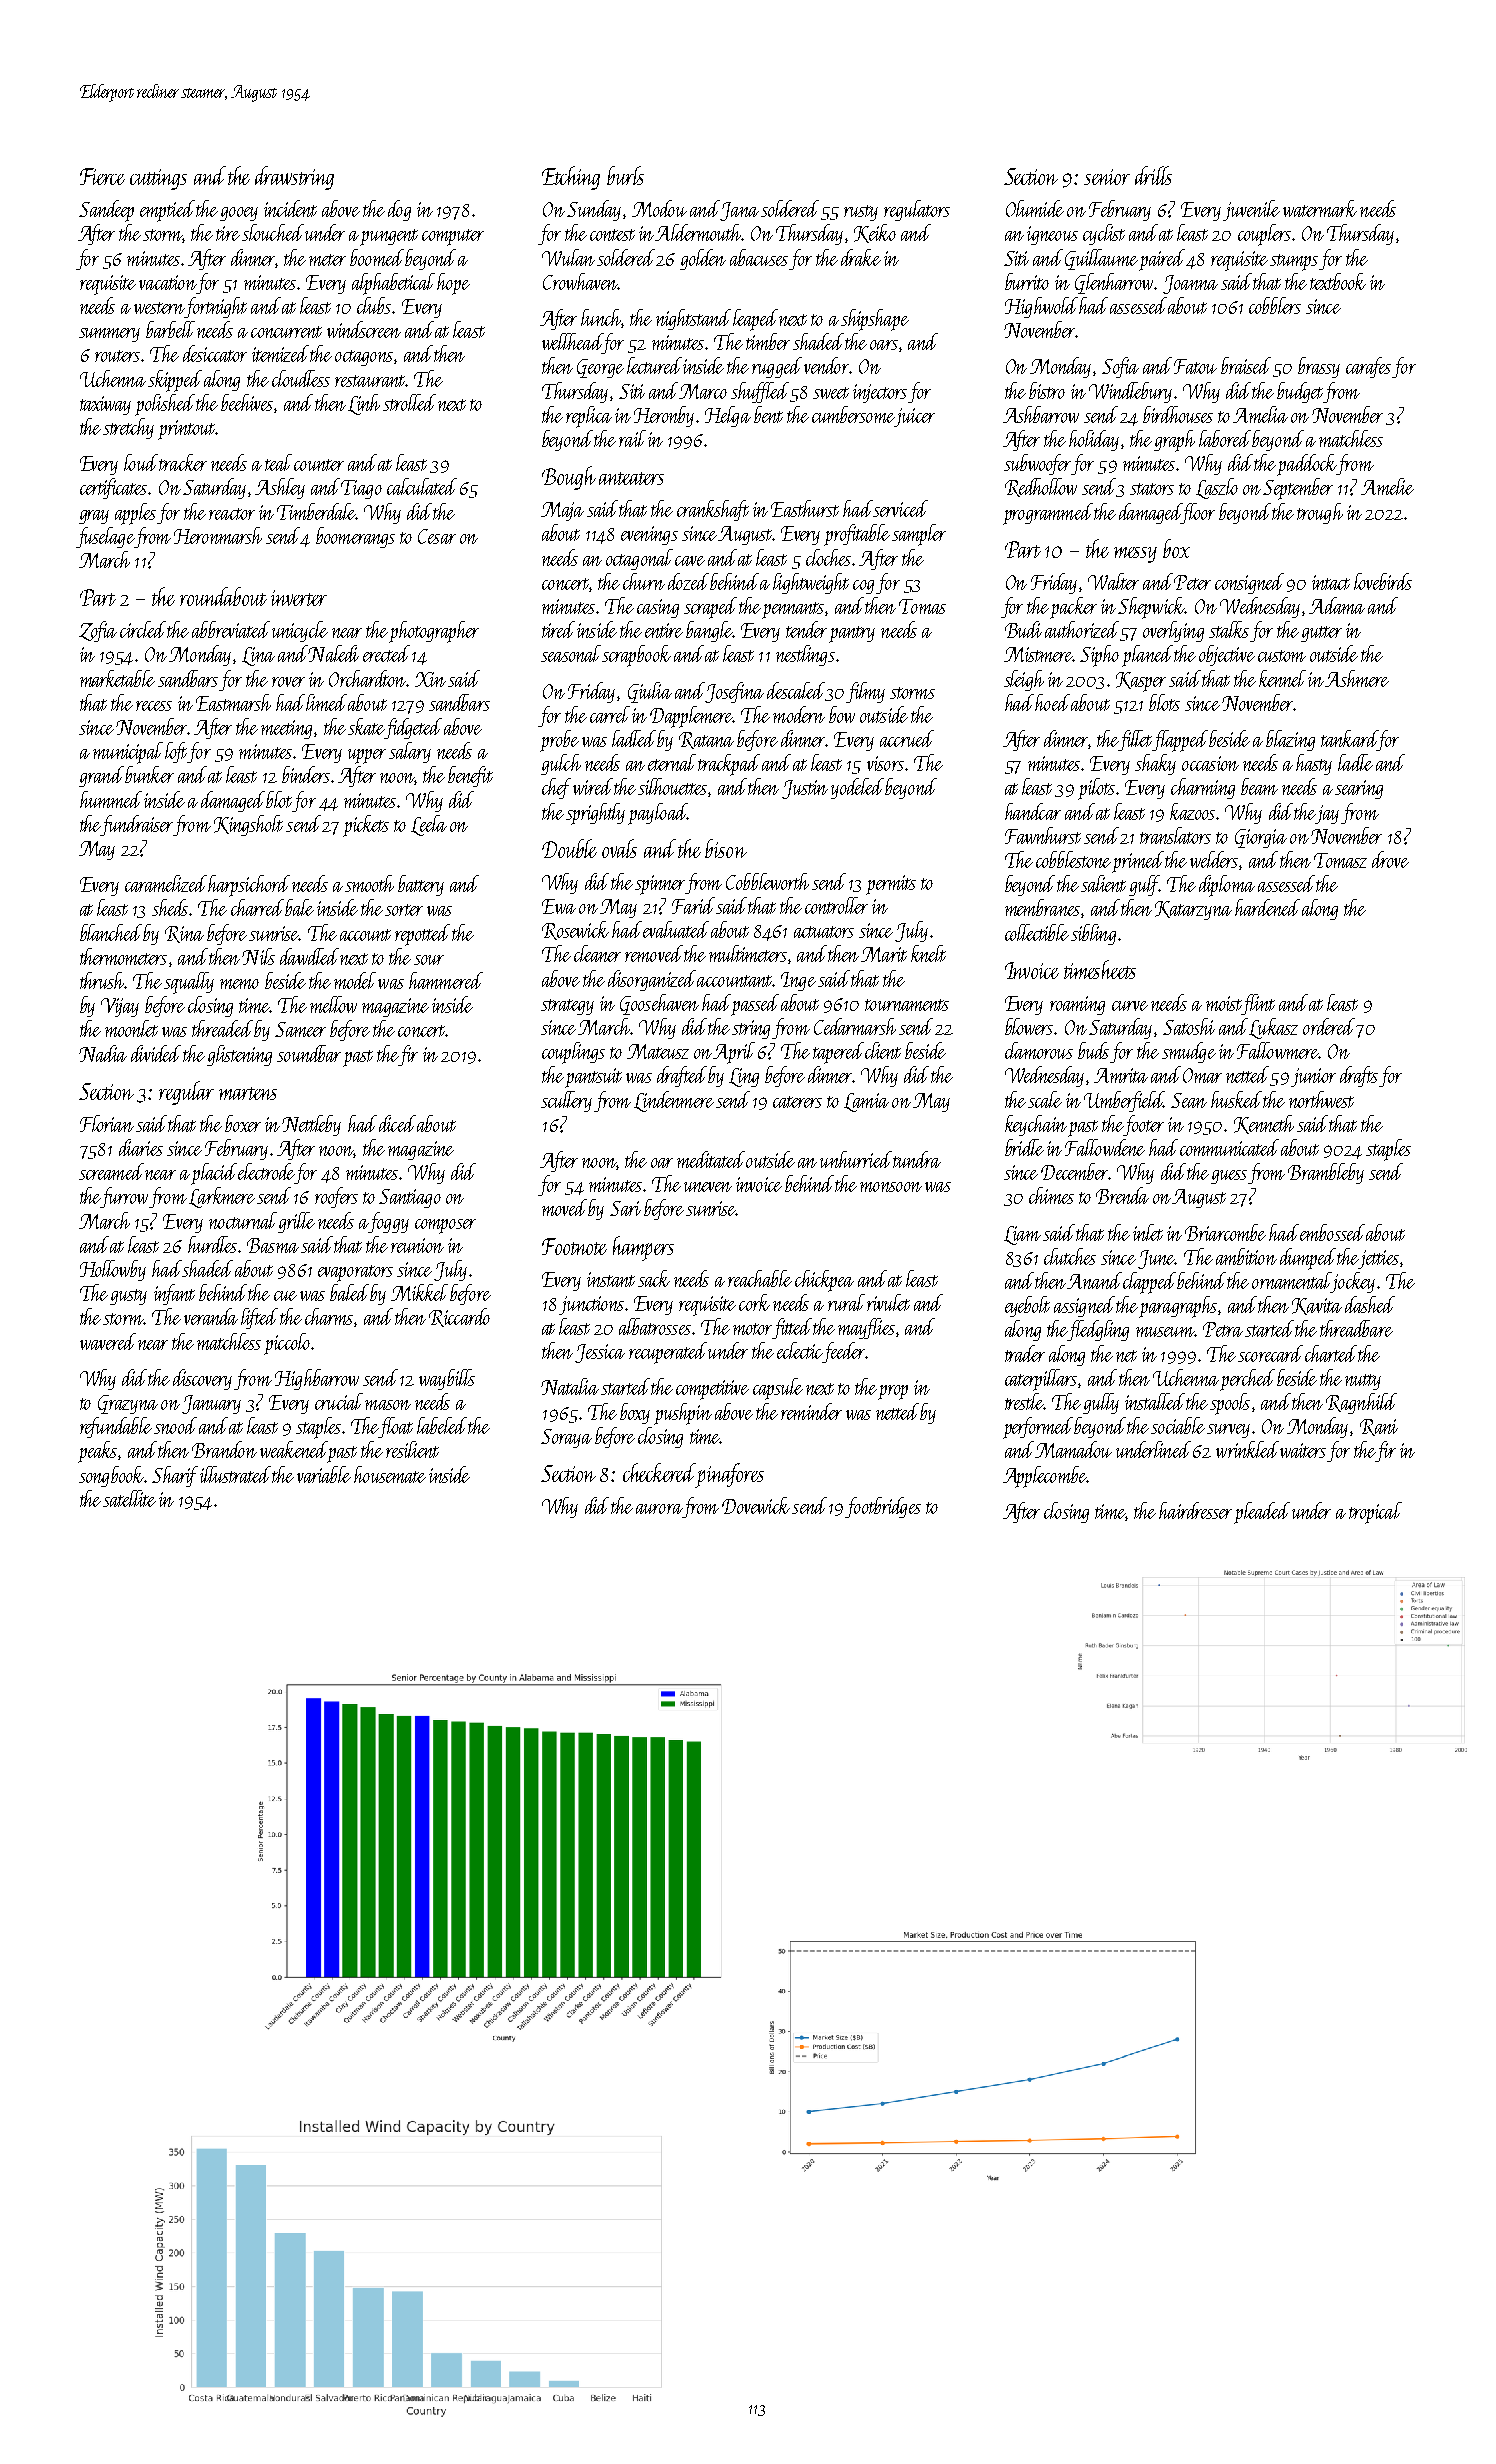 This document has height=2464, width=1496. Describe the element at coordinates (1267, 907) in the document. I see `hardened` at that location.
